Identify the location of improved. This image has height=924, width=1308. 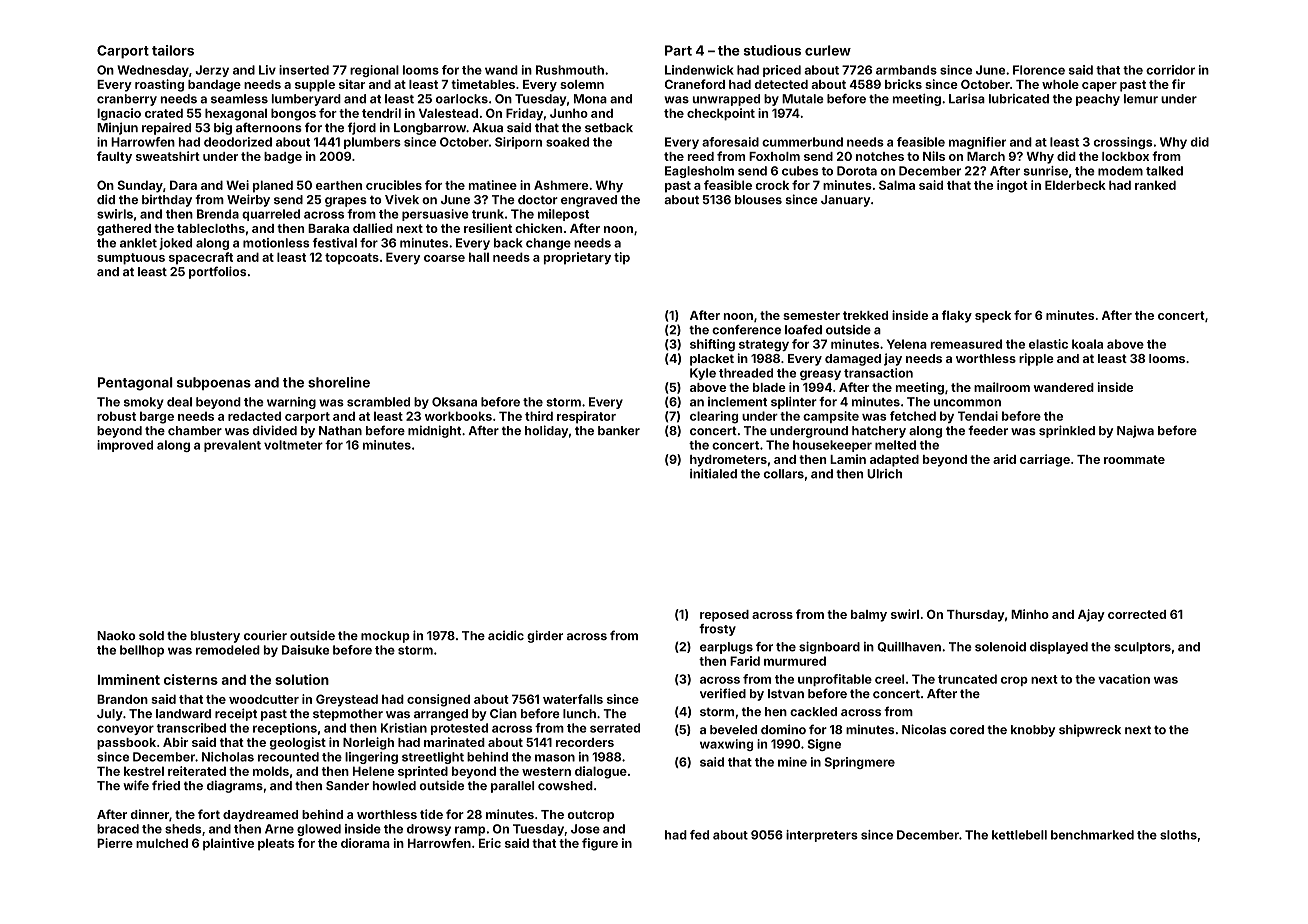
(125, 446).
